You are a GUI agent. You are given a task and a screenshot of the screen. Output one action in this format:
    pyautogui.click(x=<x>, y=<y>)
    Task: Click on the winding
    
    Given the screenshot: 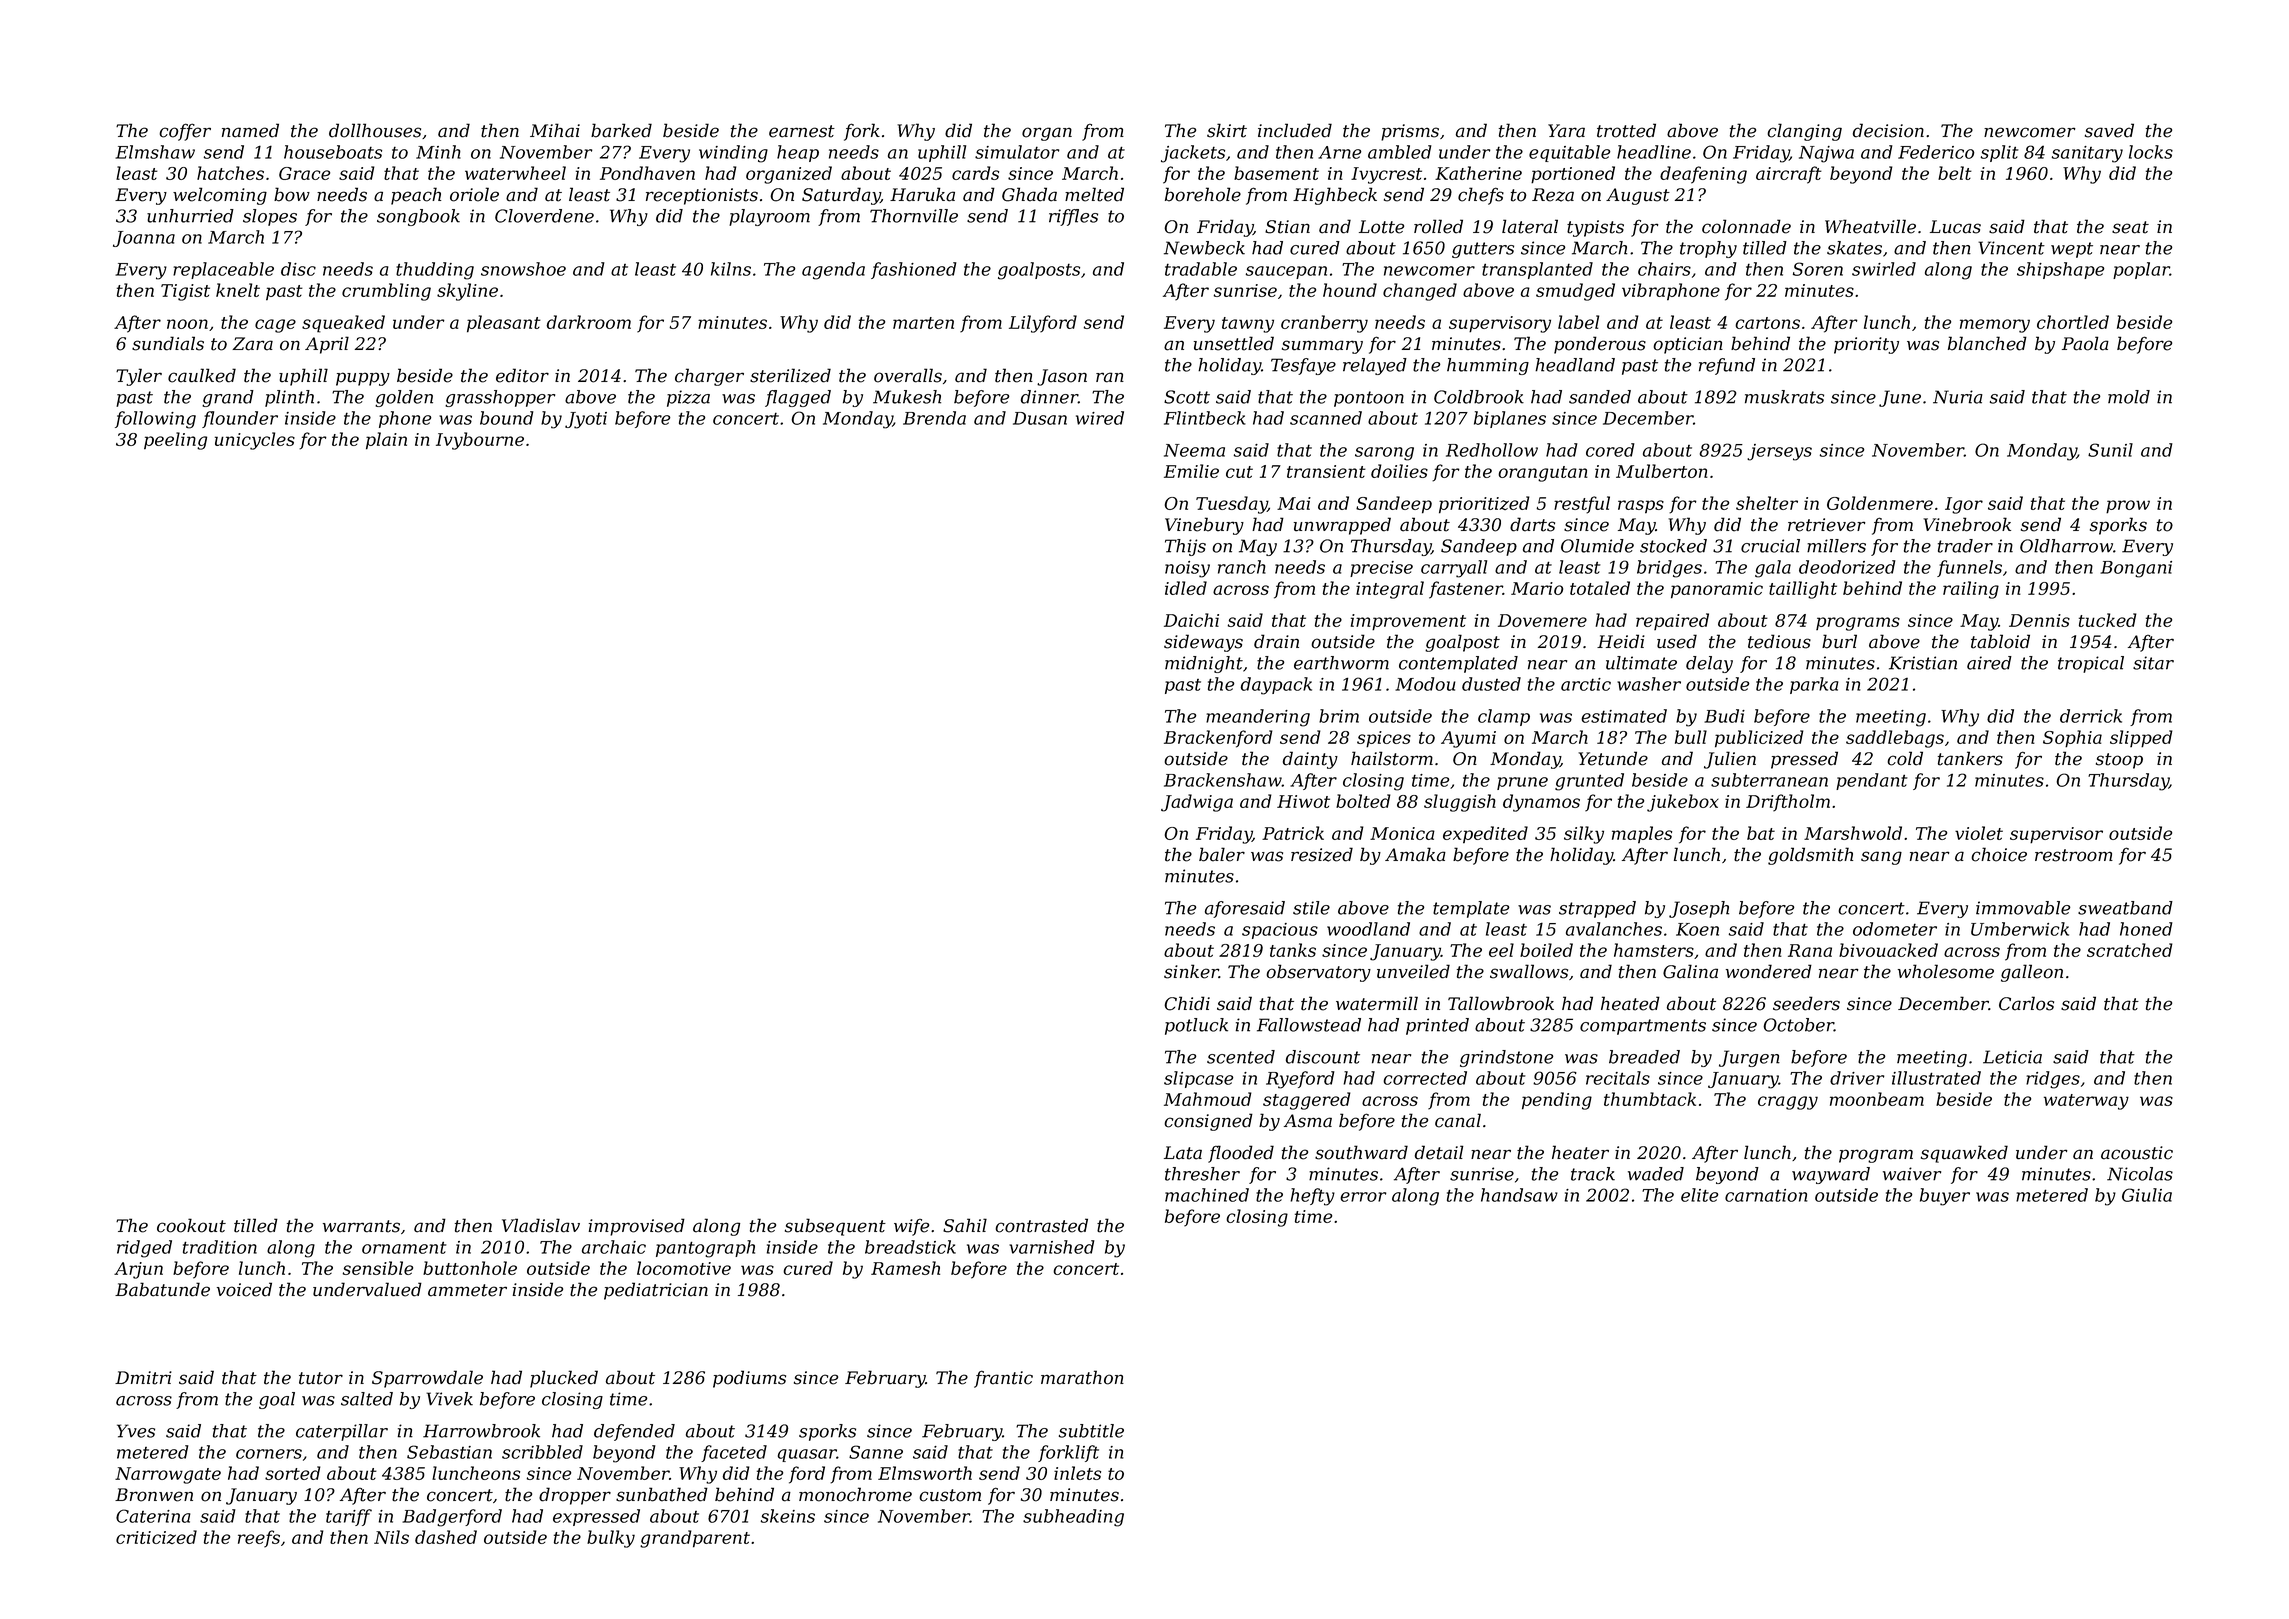 What is the action you would take?
    pyautogui.click(x=733, y=154)
